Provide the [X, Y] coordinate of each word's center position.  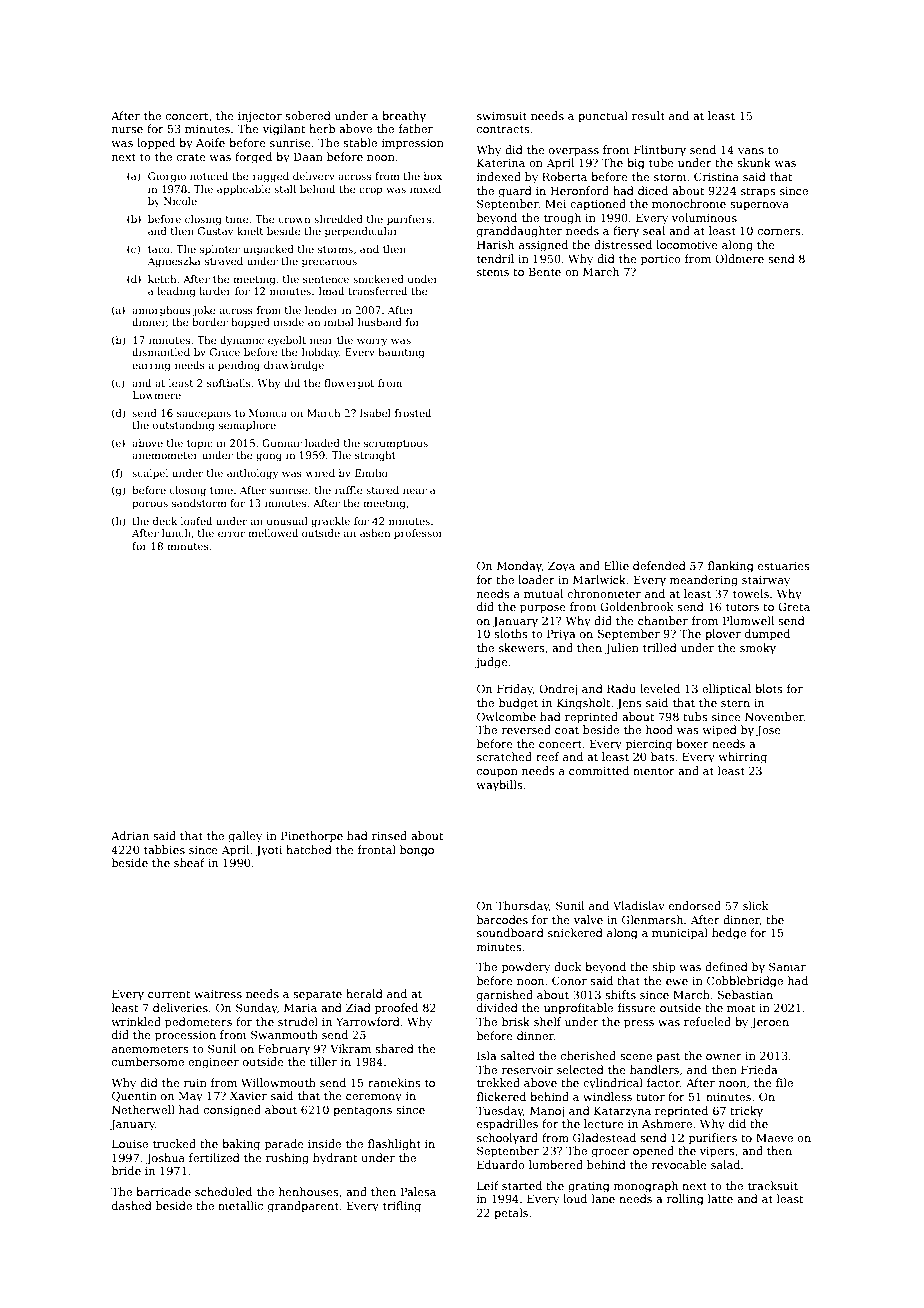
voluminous [704, 217]
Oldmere [739, 258]
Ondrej [558, 690]
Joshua [165, 1159]
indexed [499, 176]
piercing [649, 745]
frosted [413, 413]
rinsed [389, 835]
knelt [250, 231]
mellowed [273, 533]
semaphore [247, 426]
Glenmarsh [652, 919]
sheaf [189, 862]
